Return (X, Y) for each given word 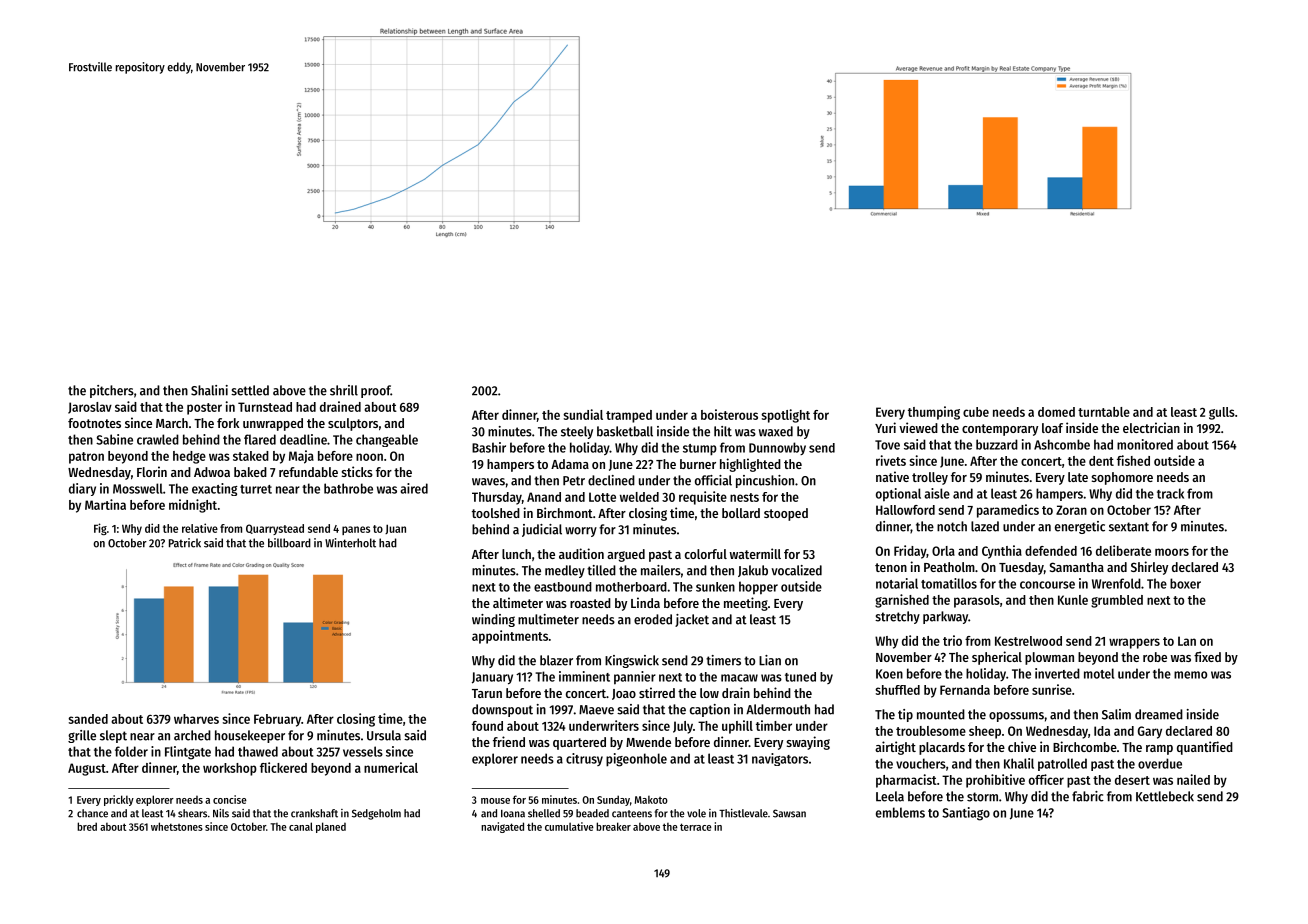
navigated (502, 827)
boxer (1185, 583)
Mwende (648, 742)
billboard (289, 543)
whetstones (177, 826)
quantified (1205, 748)
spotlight (785, 416)
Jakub (753, 571)
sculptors (353, 424)
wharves (196, 719)
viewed (918, 427)
